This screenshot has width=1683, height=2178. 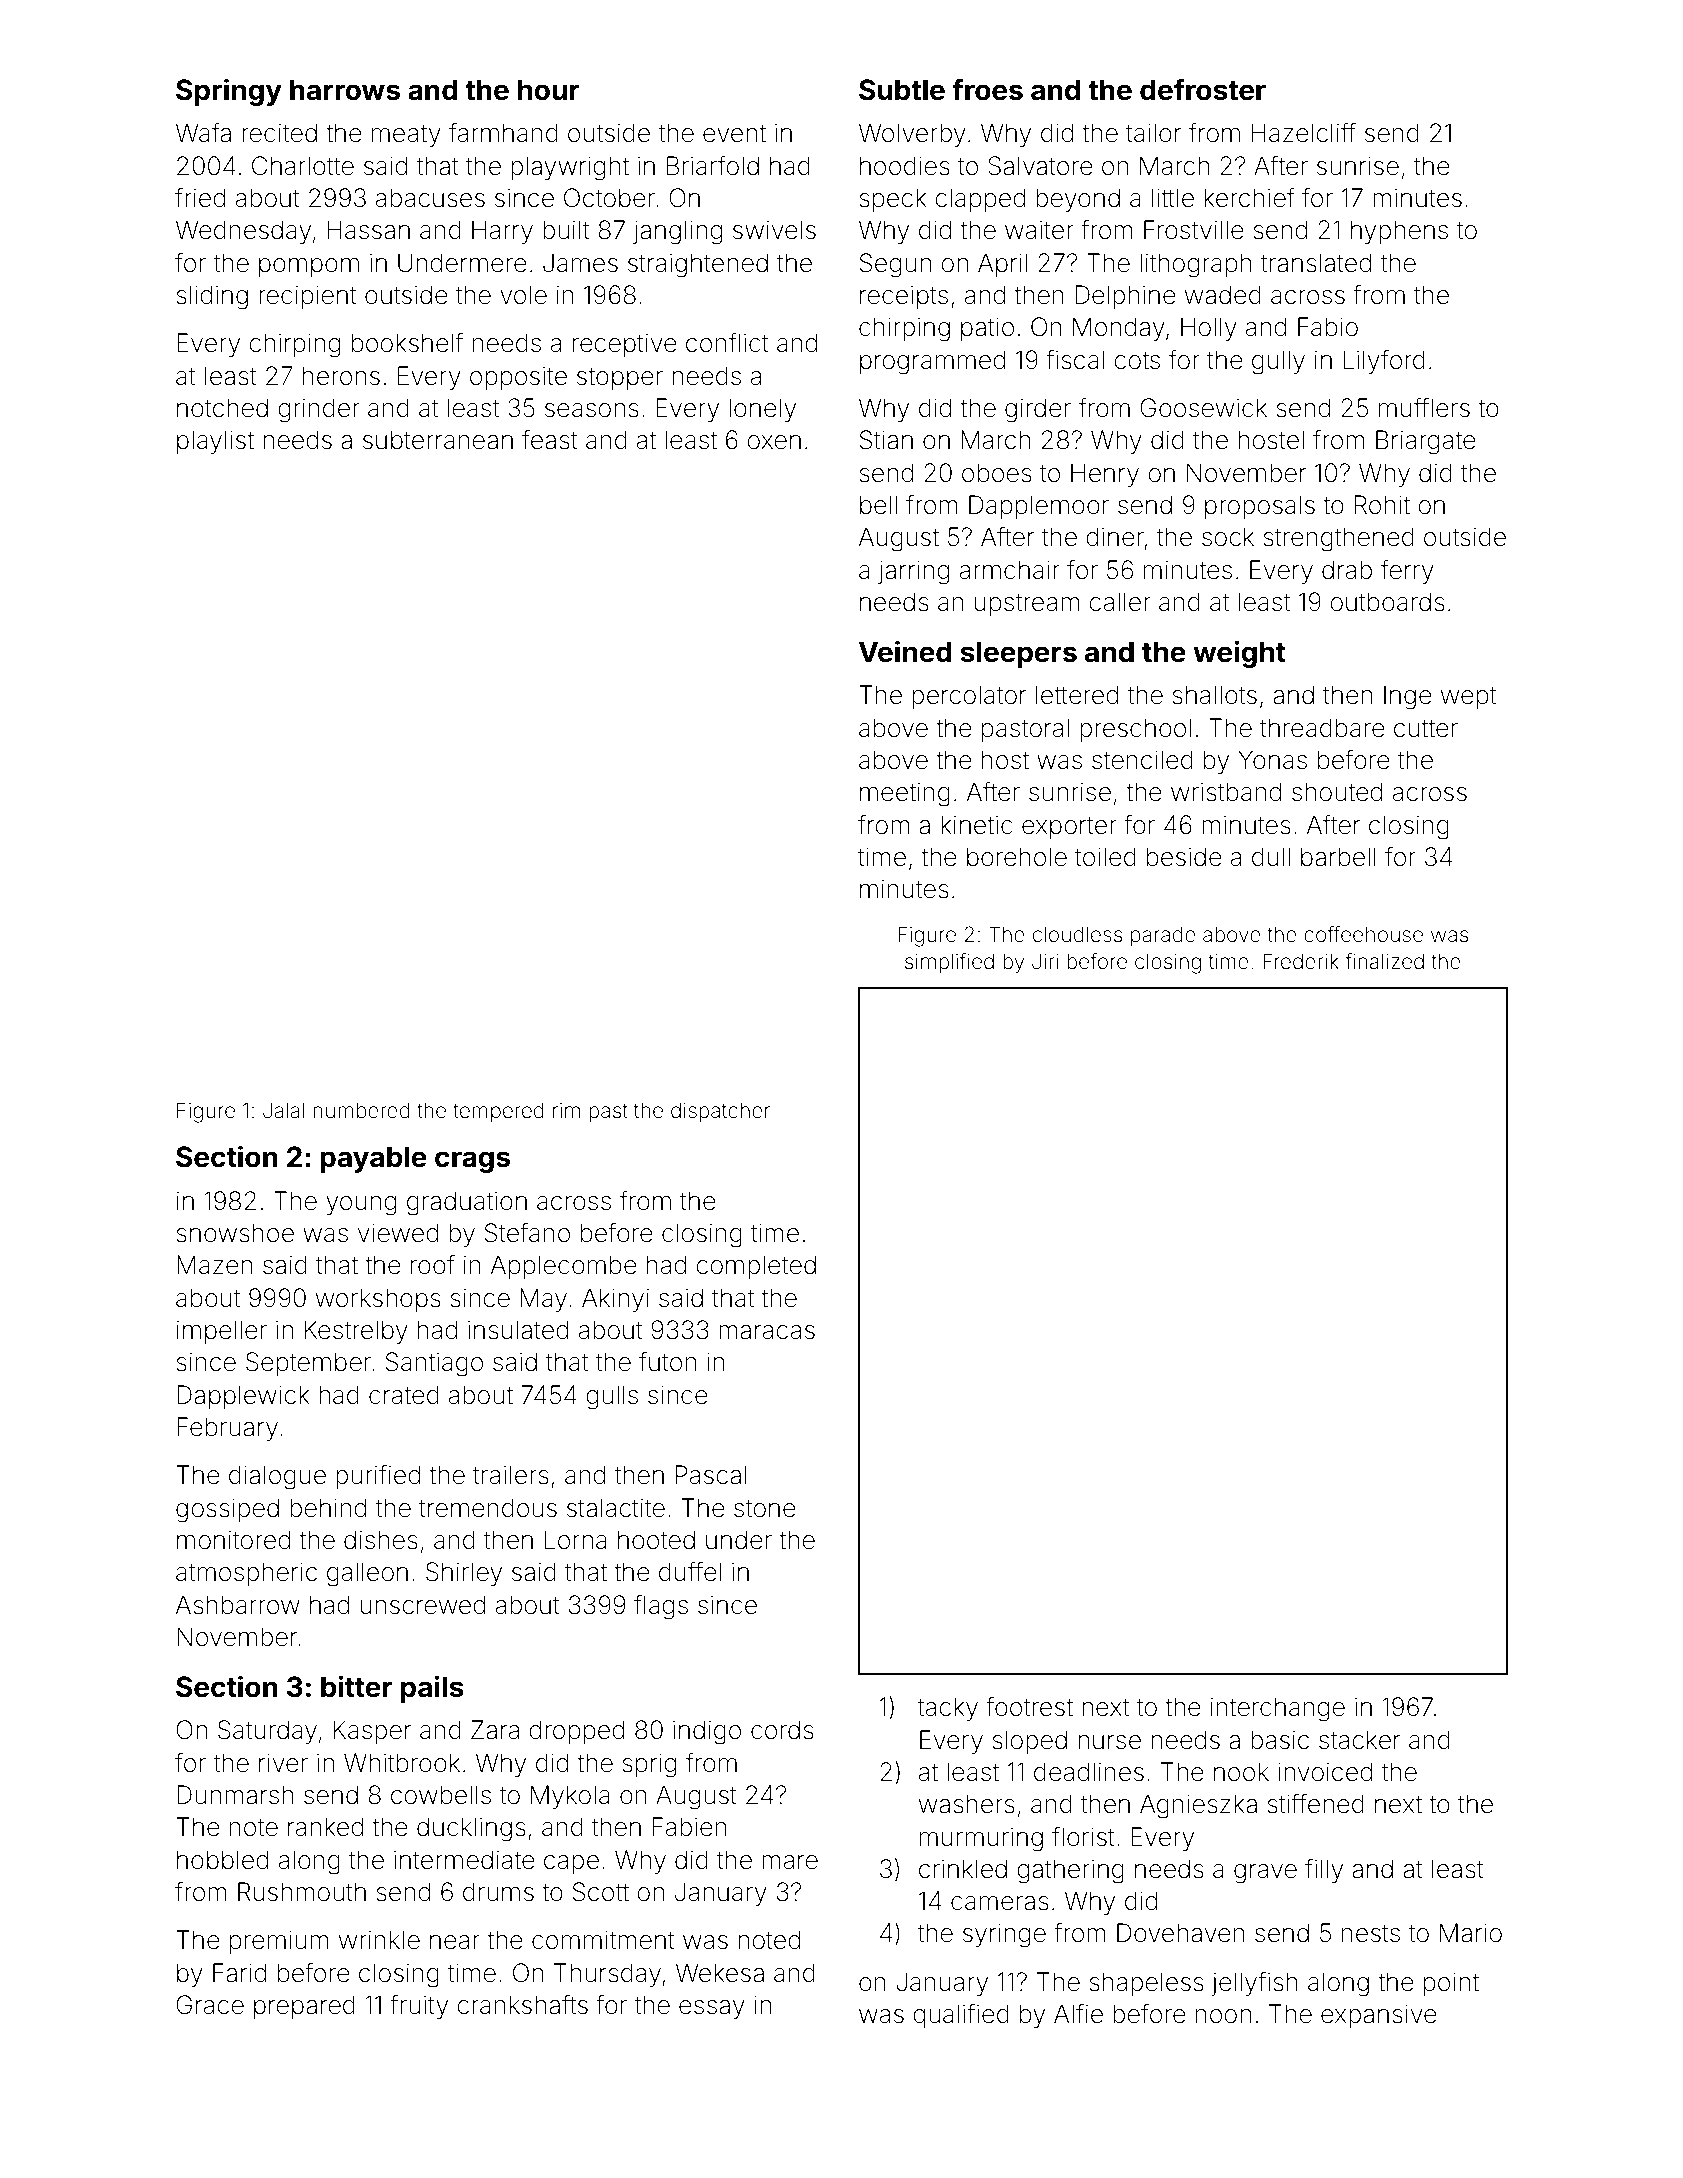 What do you see at coordinates (369, 230) in the screenshot?
I see `Hassan` at bounding box center [369, 230].
